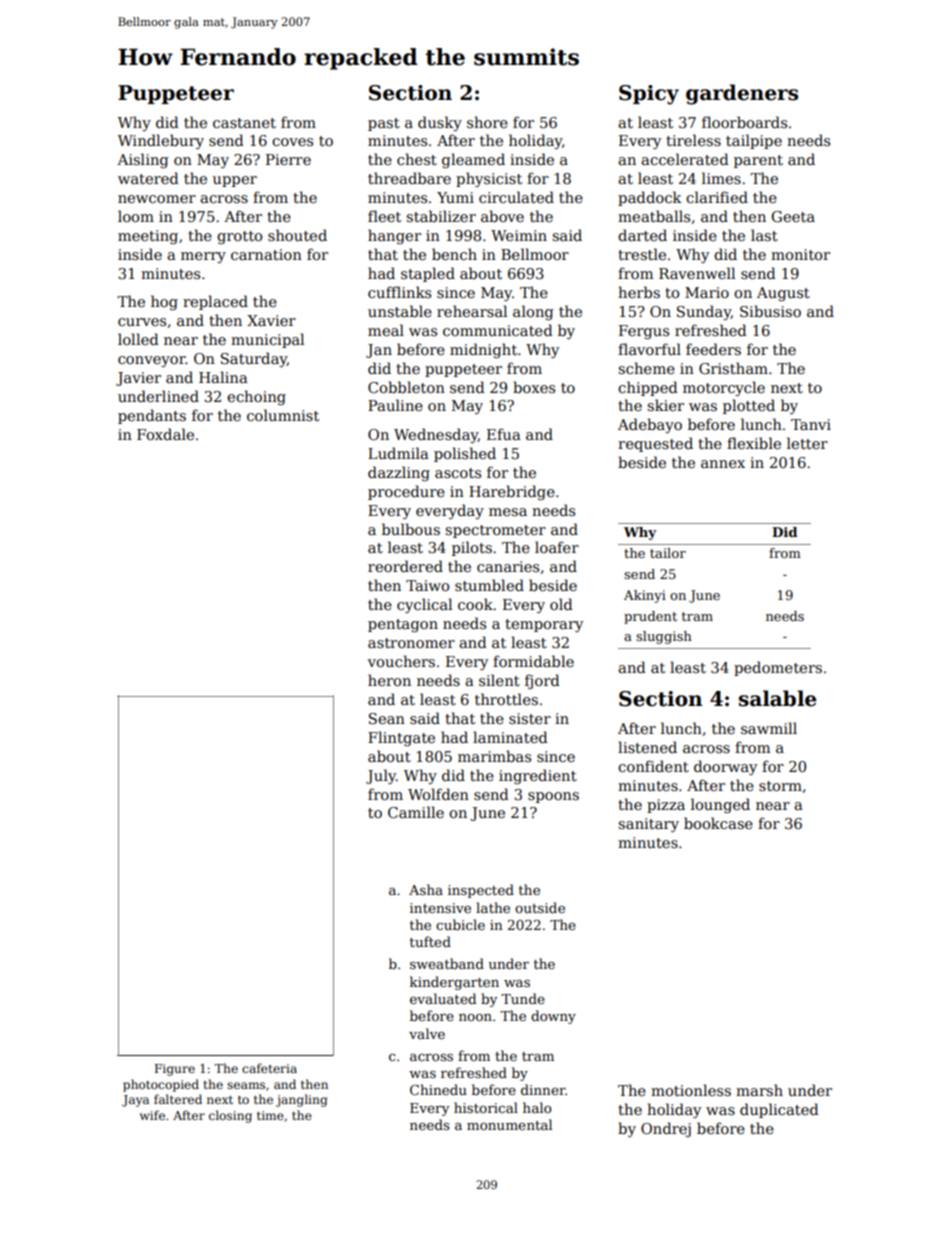  I want to click on pedometers, so click(778, 668).
